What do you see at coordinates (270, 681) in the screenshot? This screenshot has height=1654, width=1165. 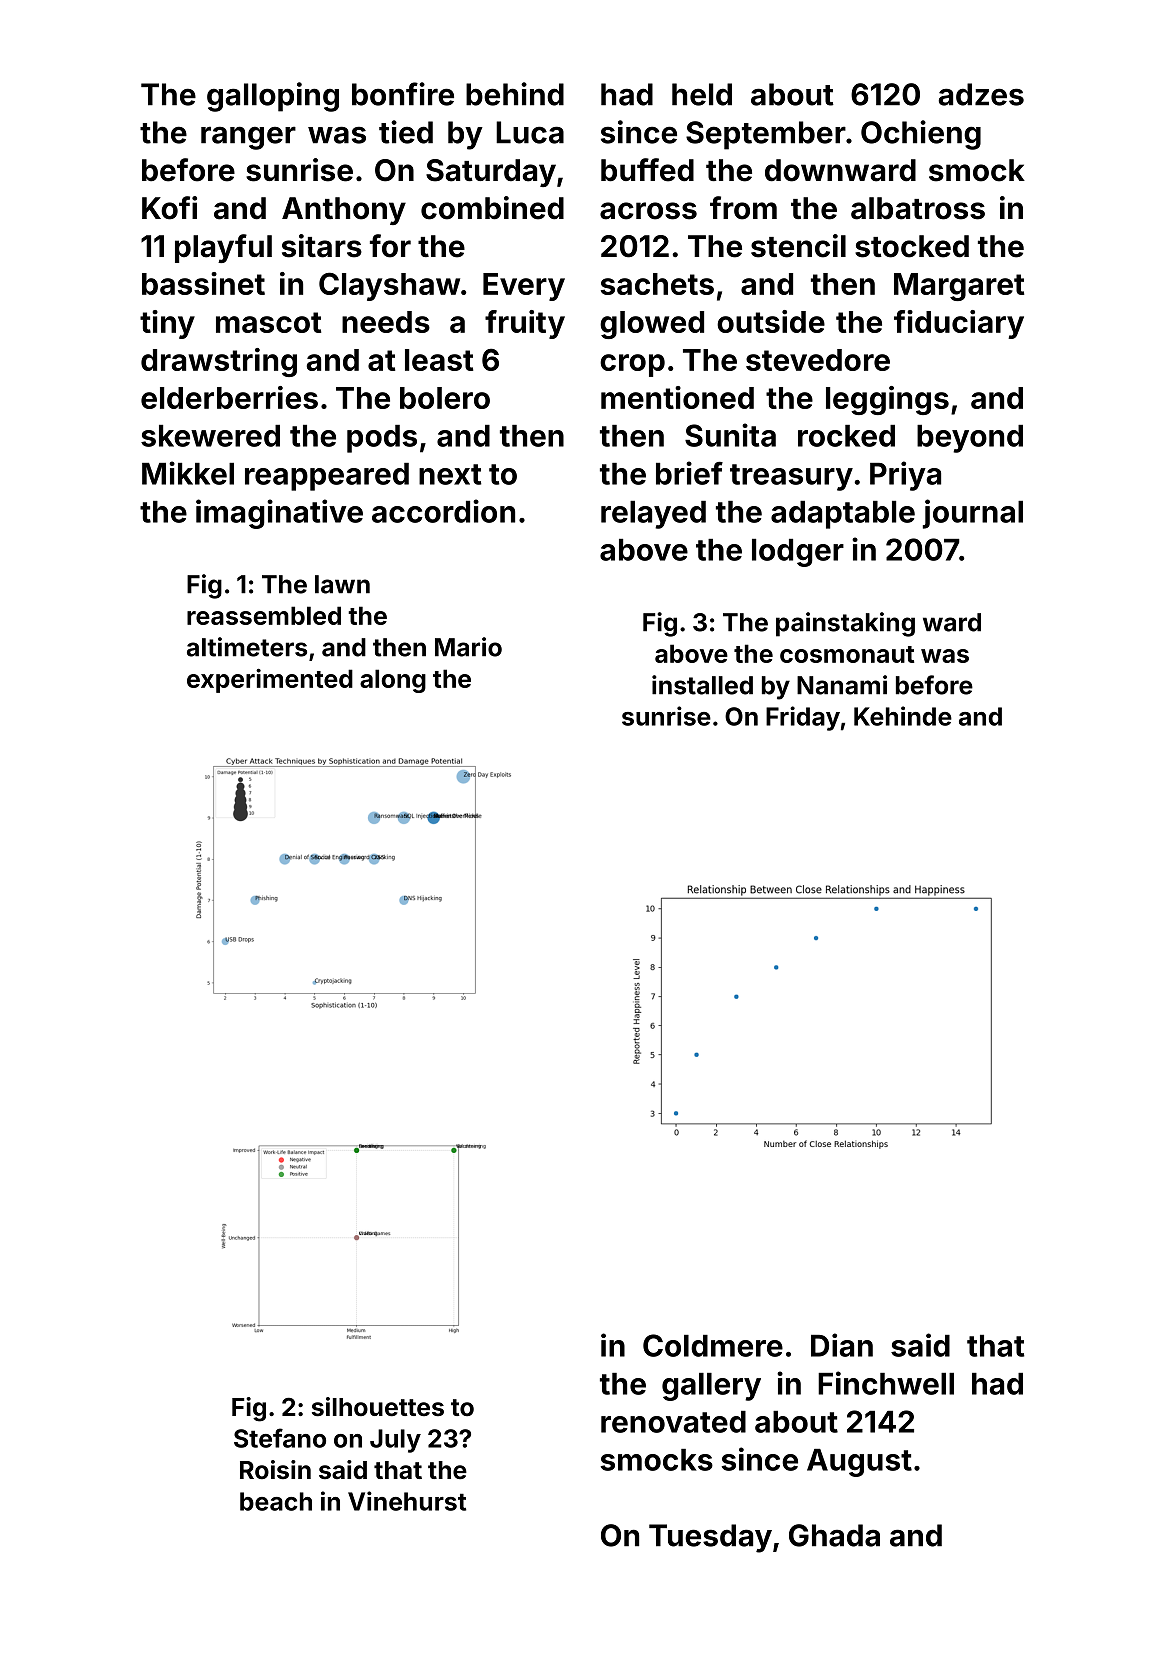 I see `experimented` at bounding box center [270, 681].
